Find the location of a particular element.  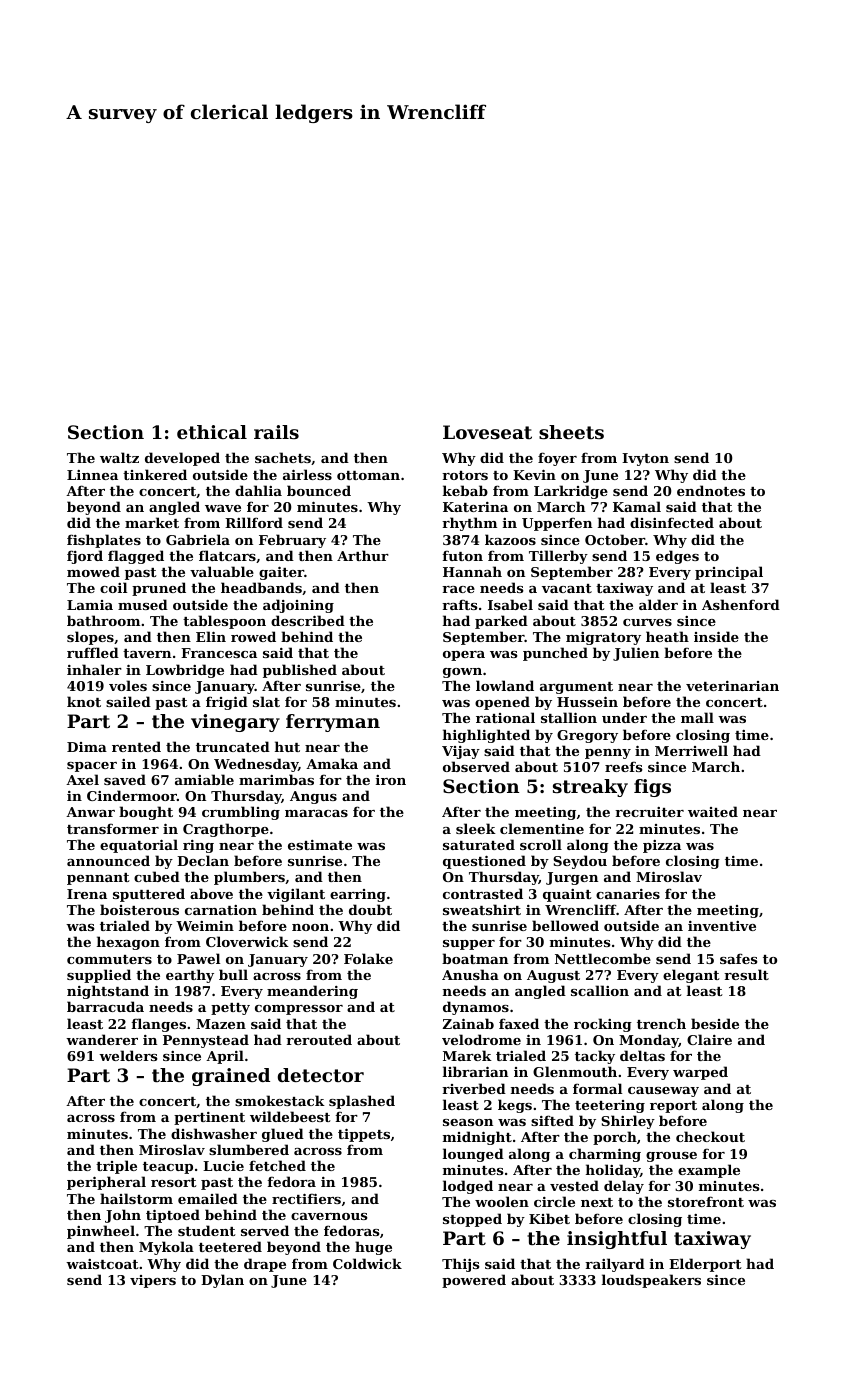

knot is located at coordinates (84, 701).
